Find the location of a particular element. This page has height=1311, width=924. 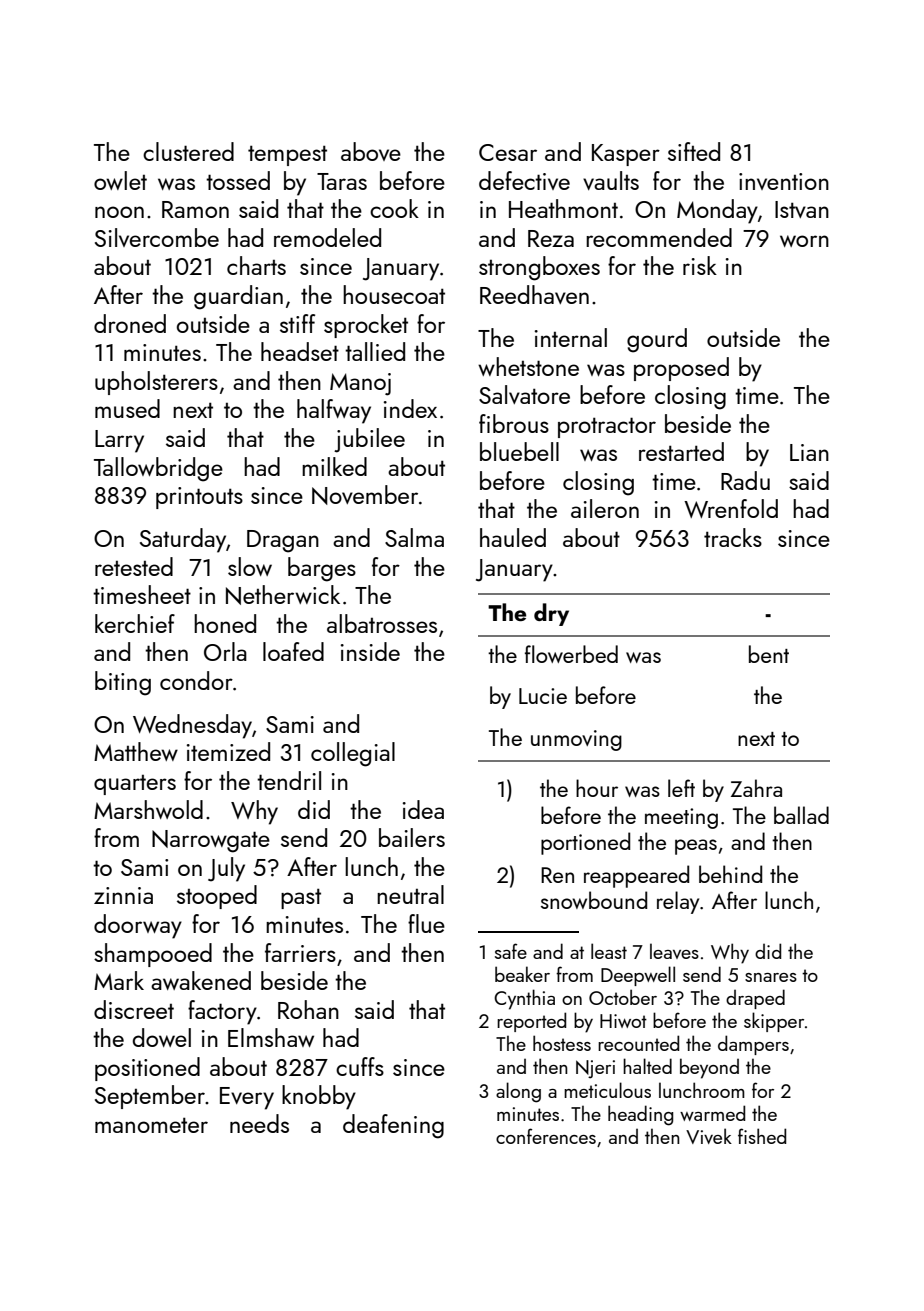

vaults is located at coordinates (611, 180).
